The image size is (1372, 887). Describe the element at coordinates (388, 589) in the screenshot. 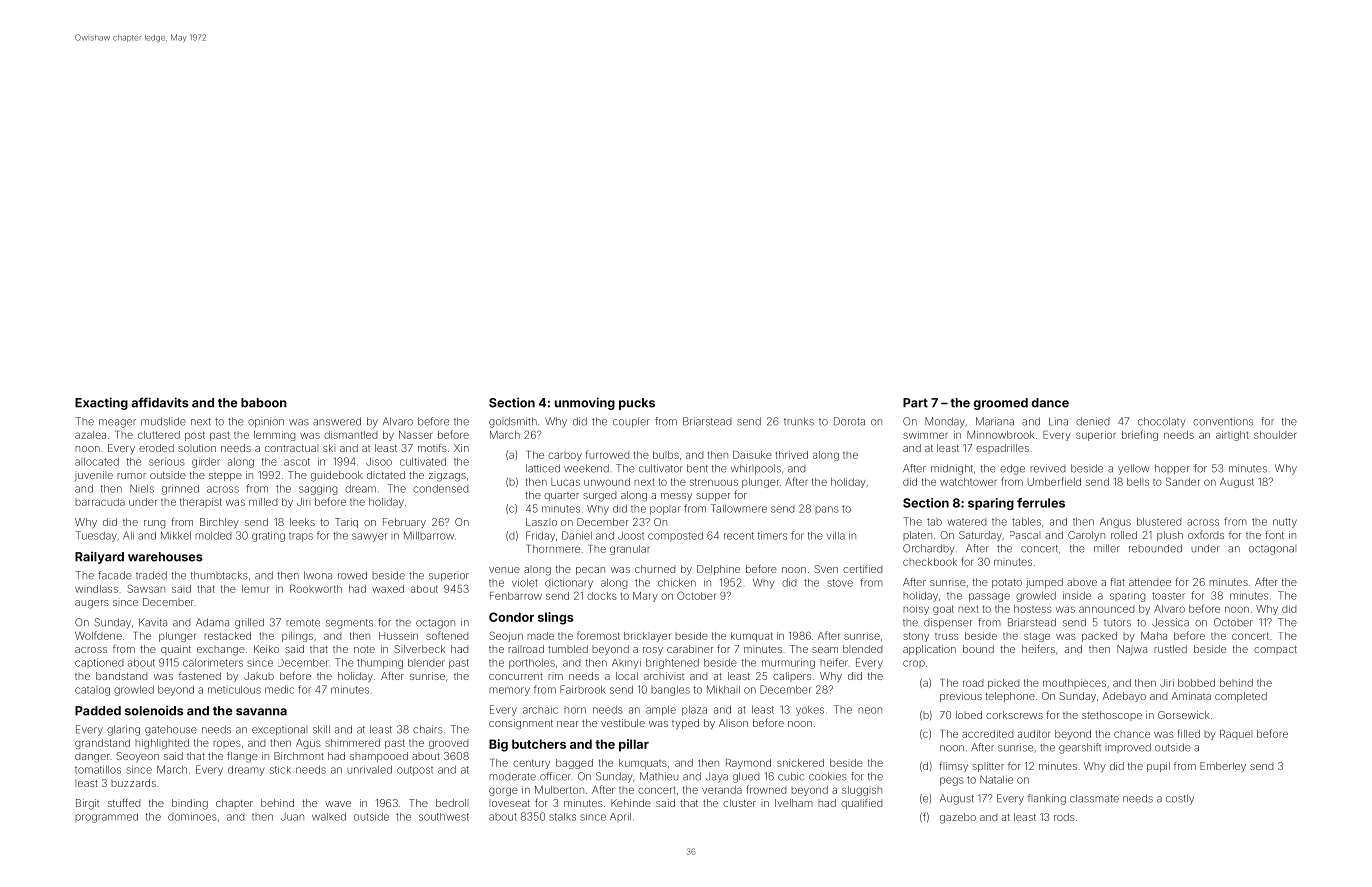

I see `waxed` at that location.
